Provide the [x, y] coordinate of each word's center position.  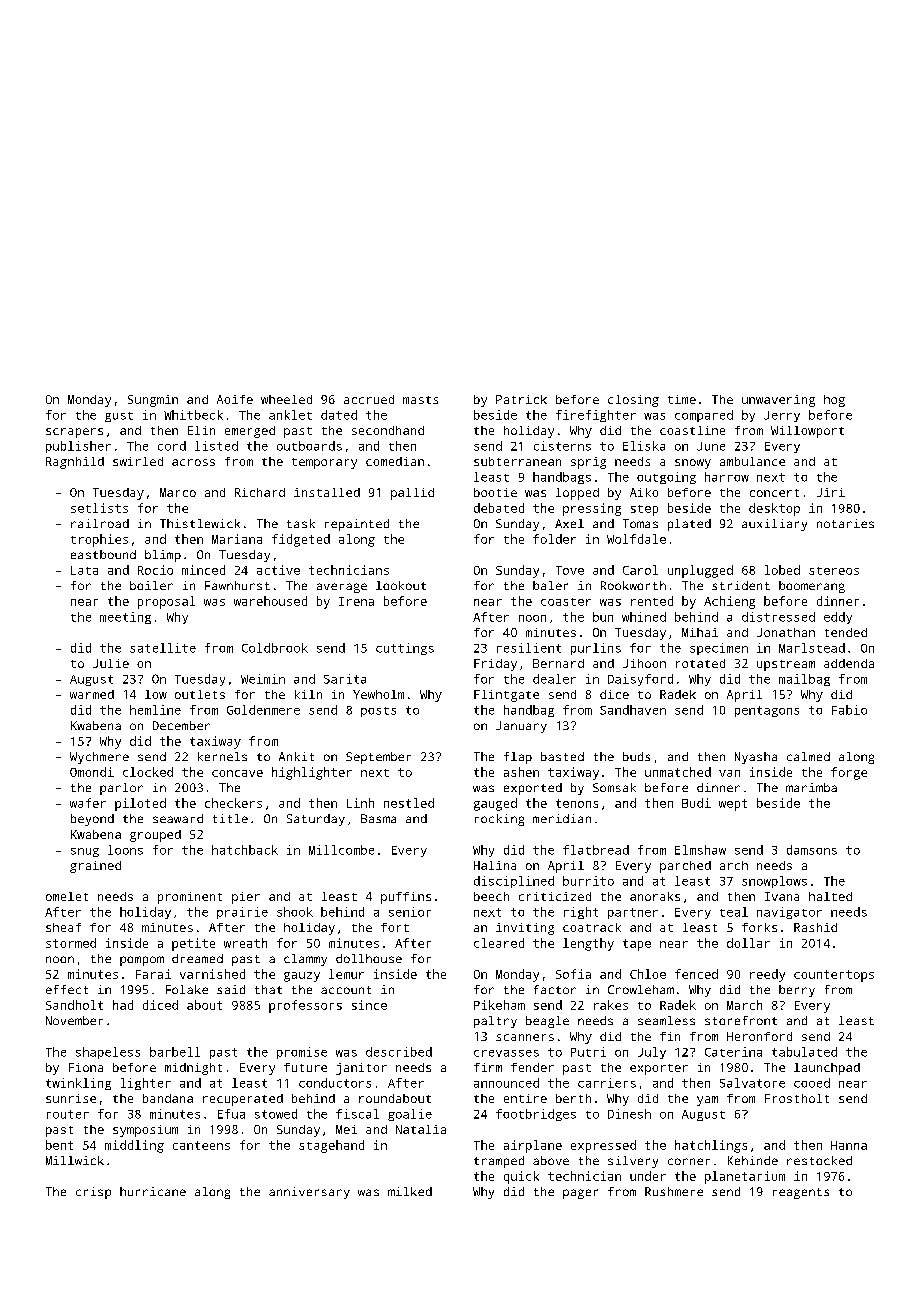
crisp [93, 1193]
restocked [819, 1160]
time [682, 399]
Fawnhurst [237, 585]
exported [533, 789]
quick [521, 1177]
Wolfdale [636, 539]
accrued [369, 399]
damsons [812, 850]
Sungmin [153, 401]
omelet [67, 896]
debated [499, 508]
